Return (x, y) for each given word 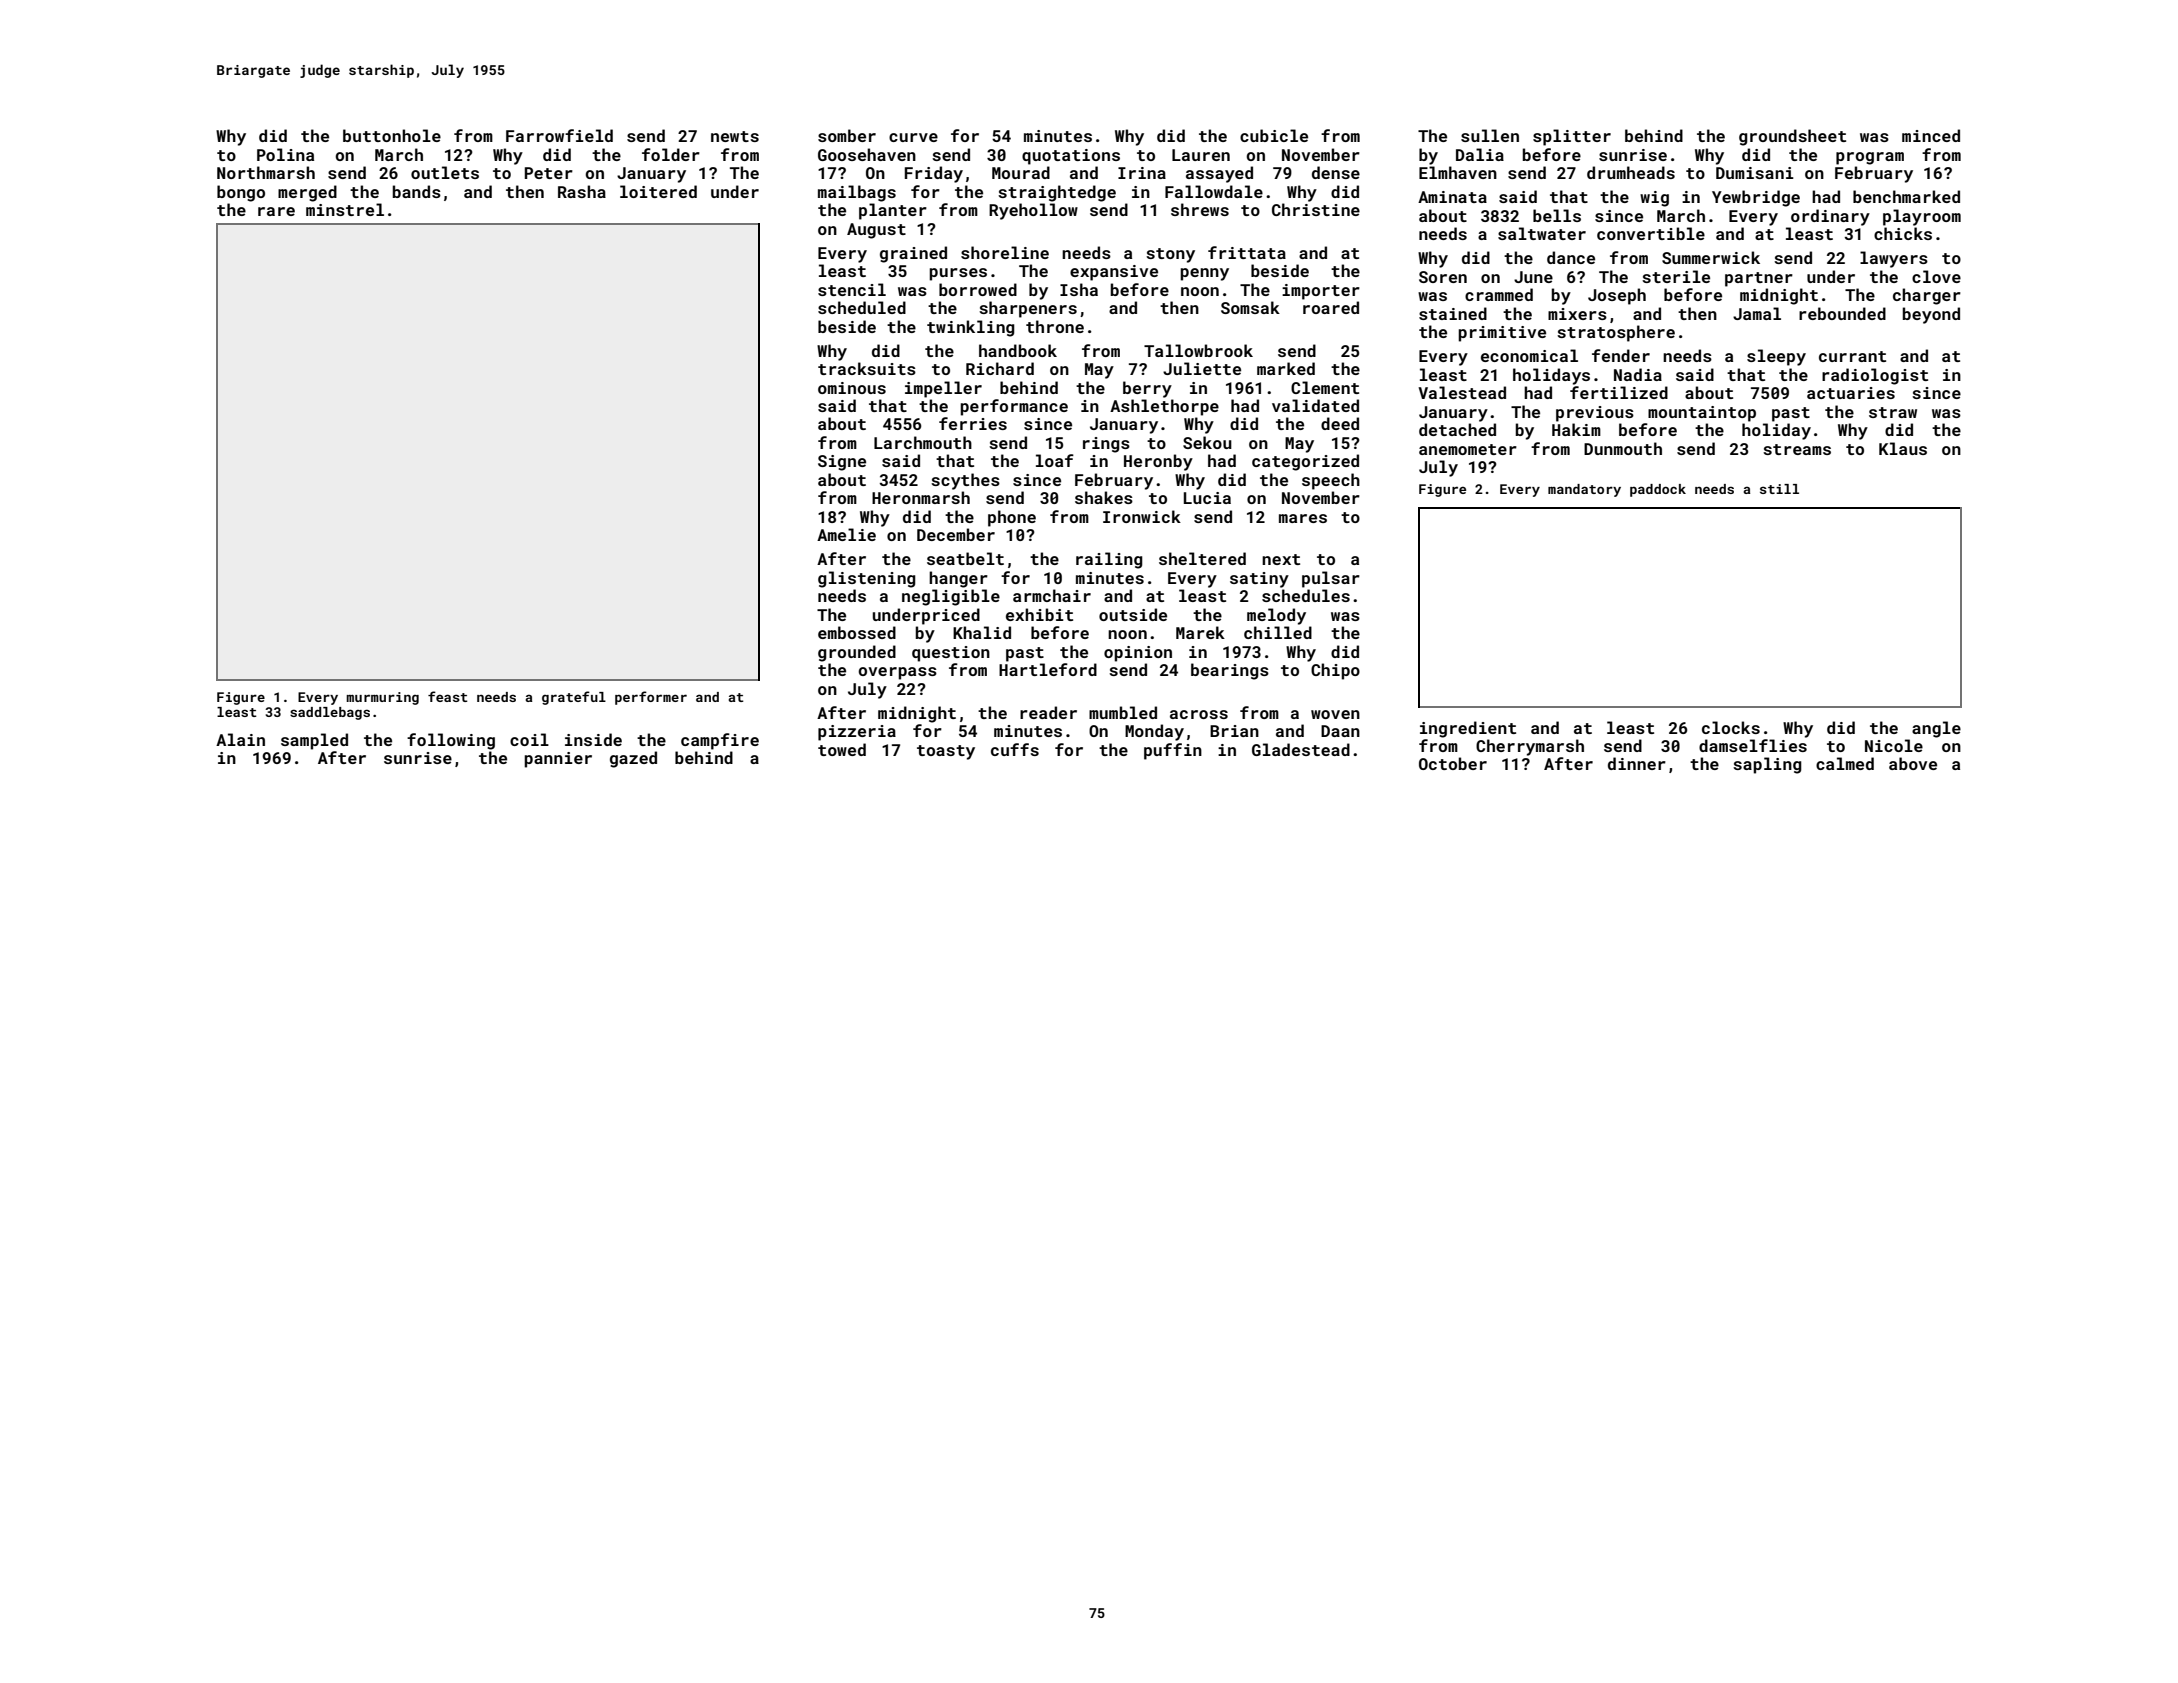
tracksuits (867, 368)
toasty (946, 752)
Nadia (1638, 374)
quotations (1071, 157)
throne (1055, 326)
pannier (558, 760)
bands (417, 191)
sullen (1490, 135)
